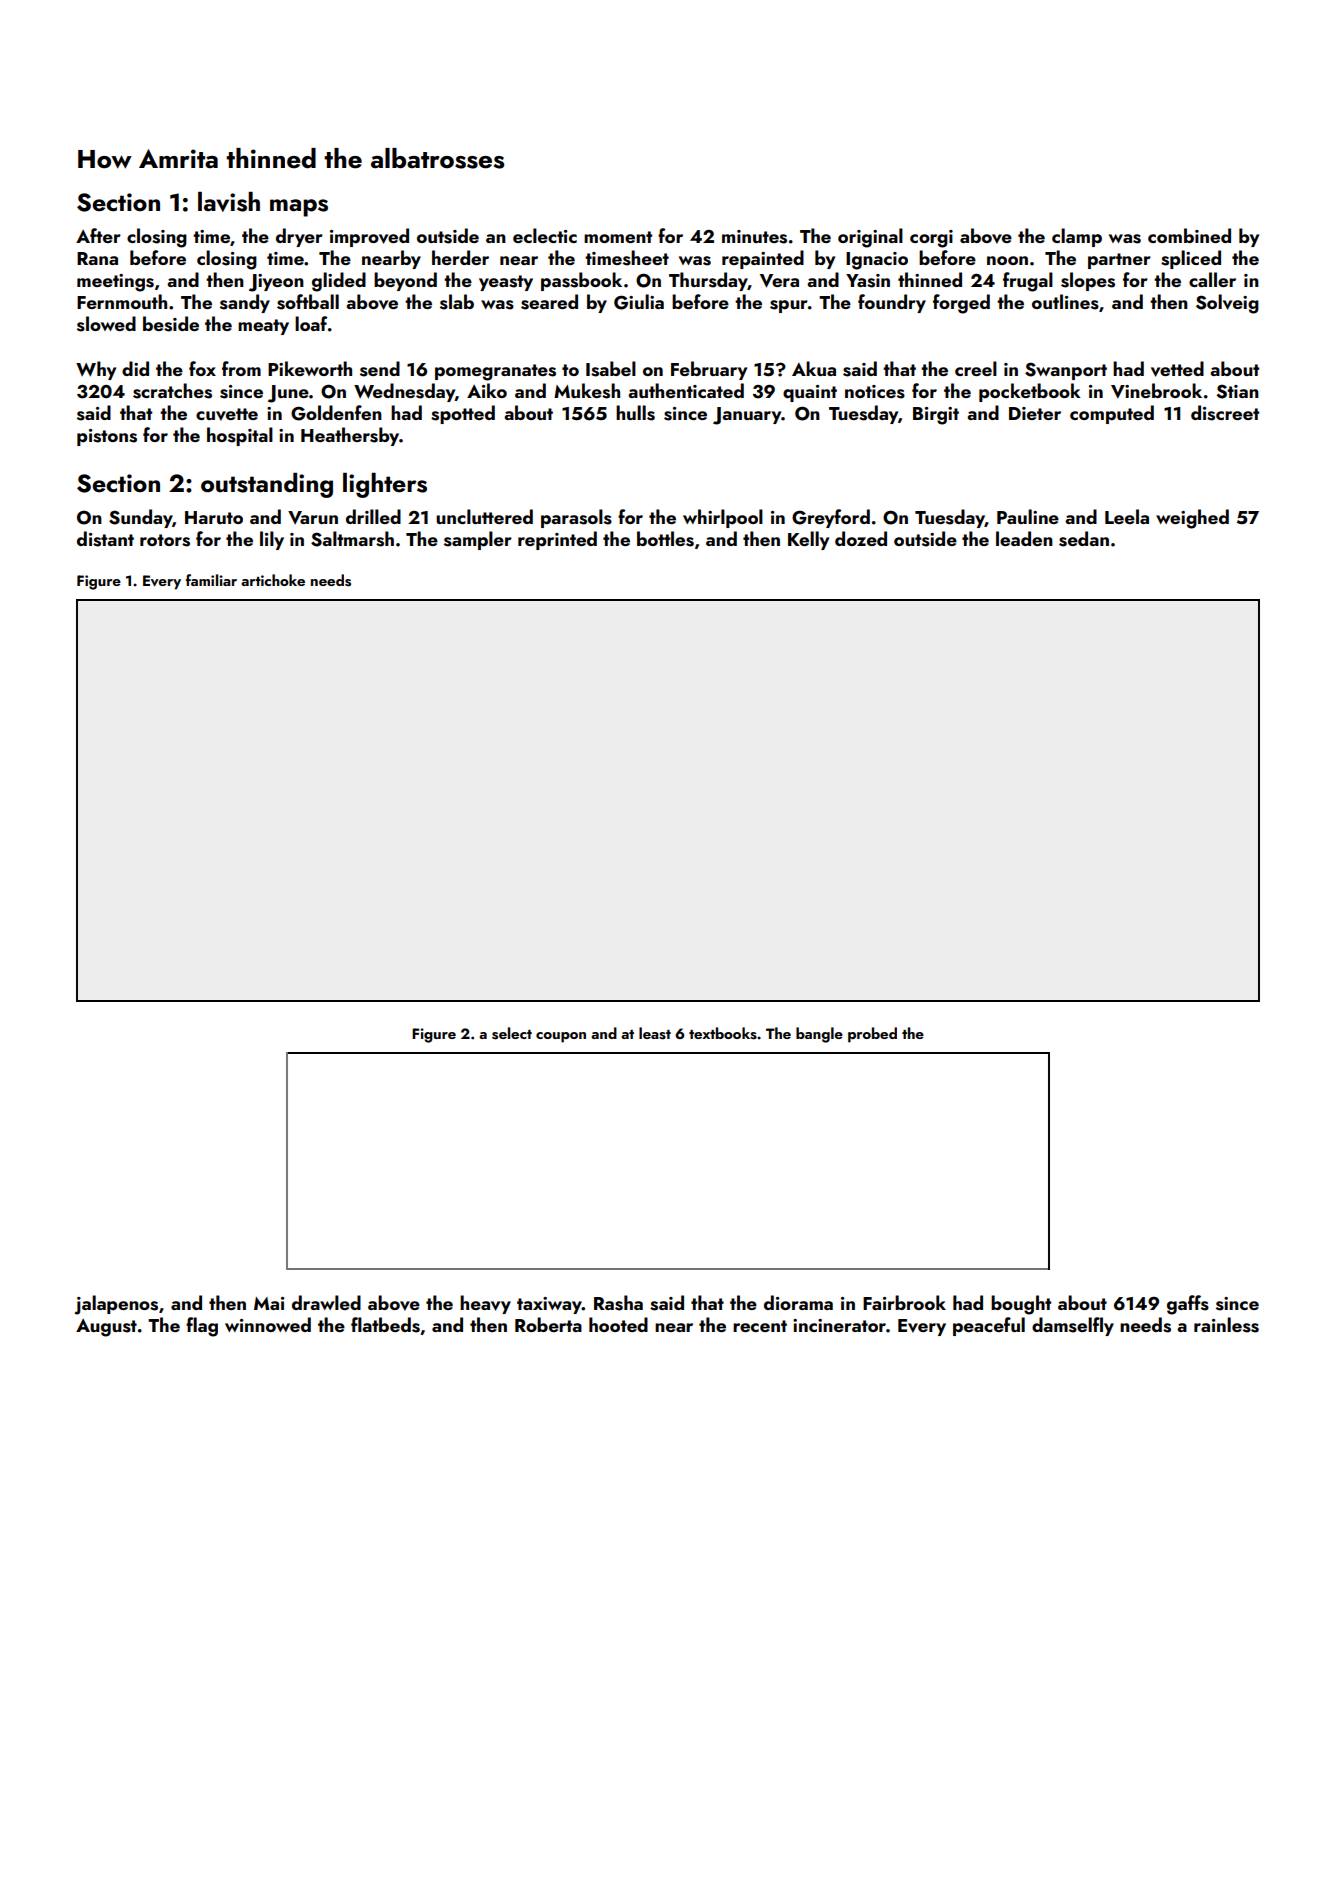 The width and height of the screenshot is (1336, 1890). I want to click on gaffs, so click(1188, 1305).
